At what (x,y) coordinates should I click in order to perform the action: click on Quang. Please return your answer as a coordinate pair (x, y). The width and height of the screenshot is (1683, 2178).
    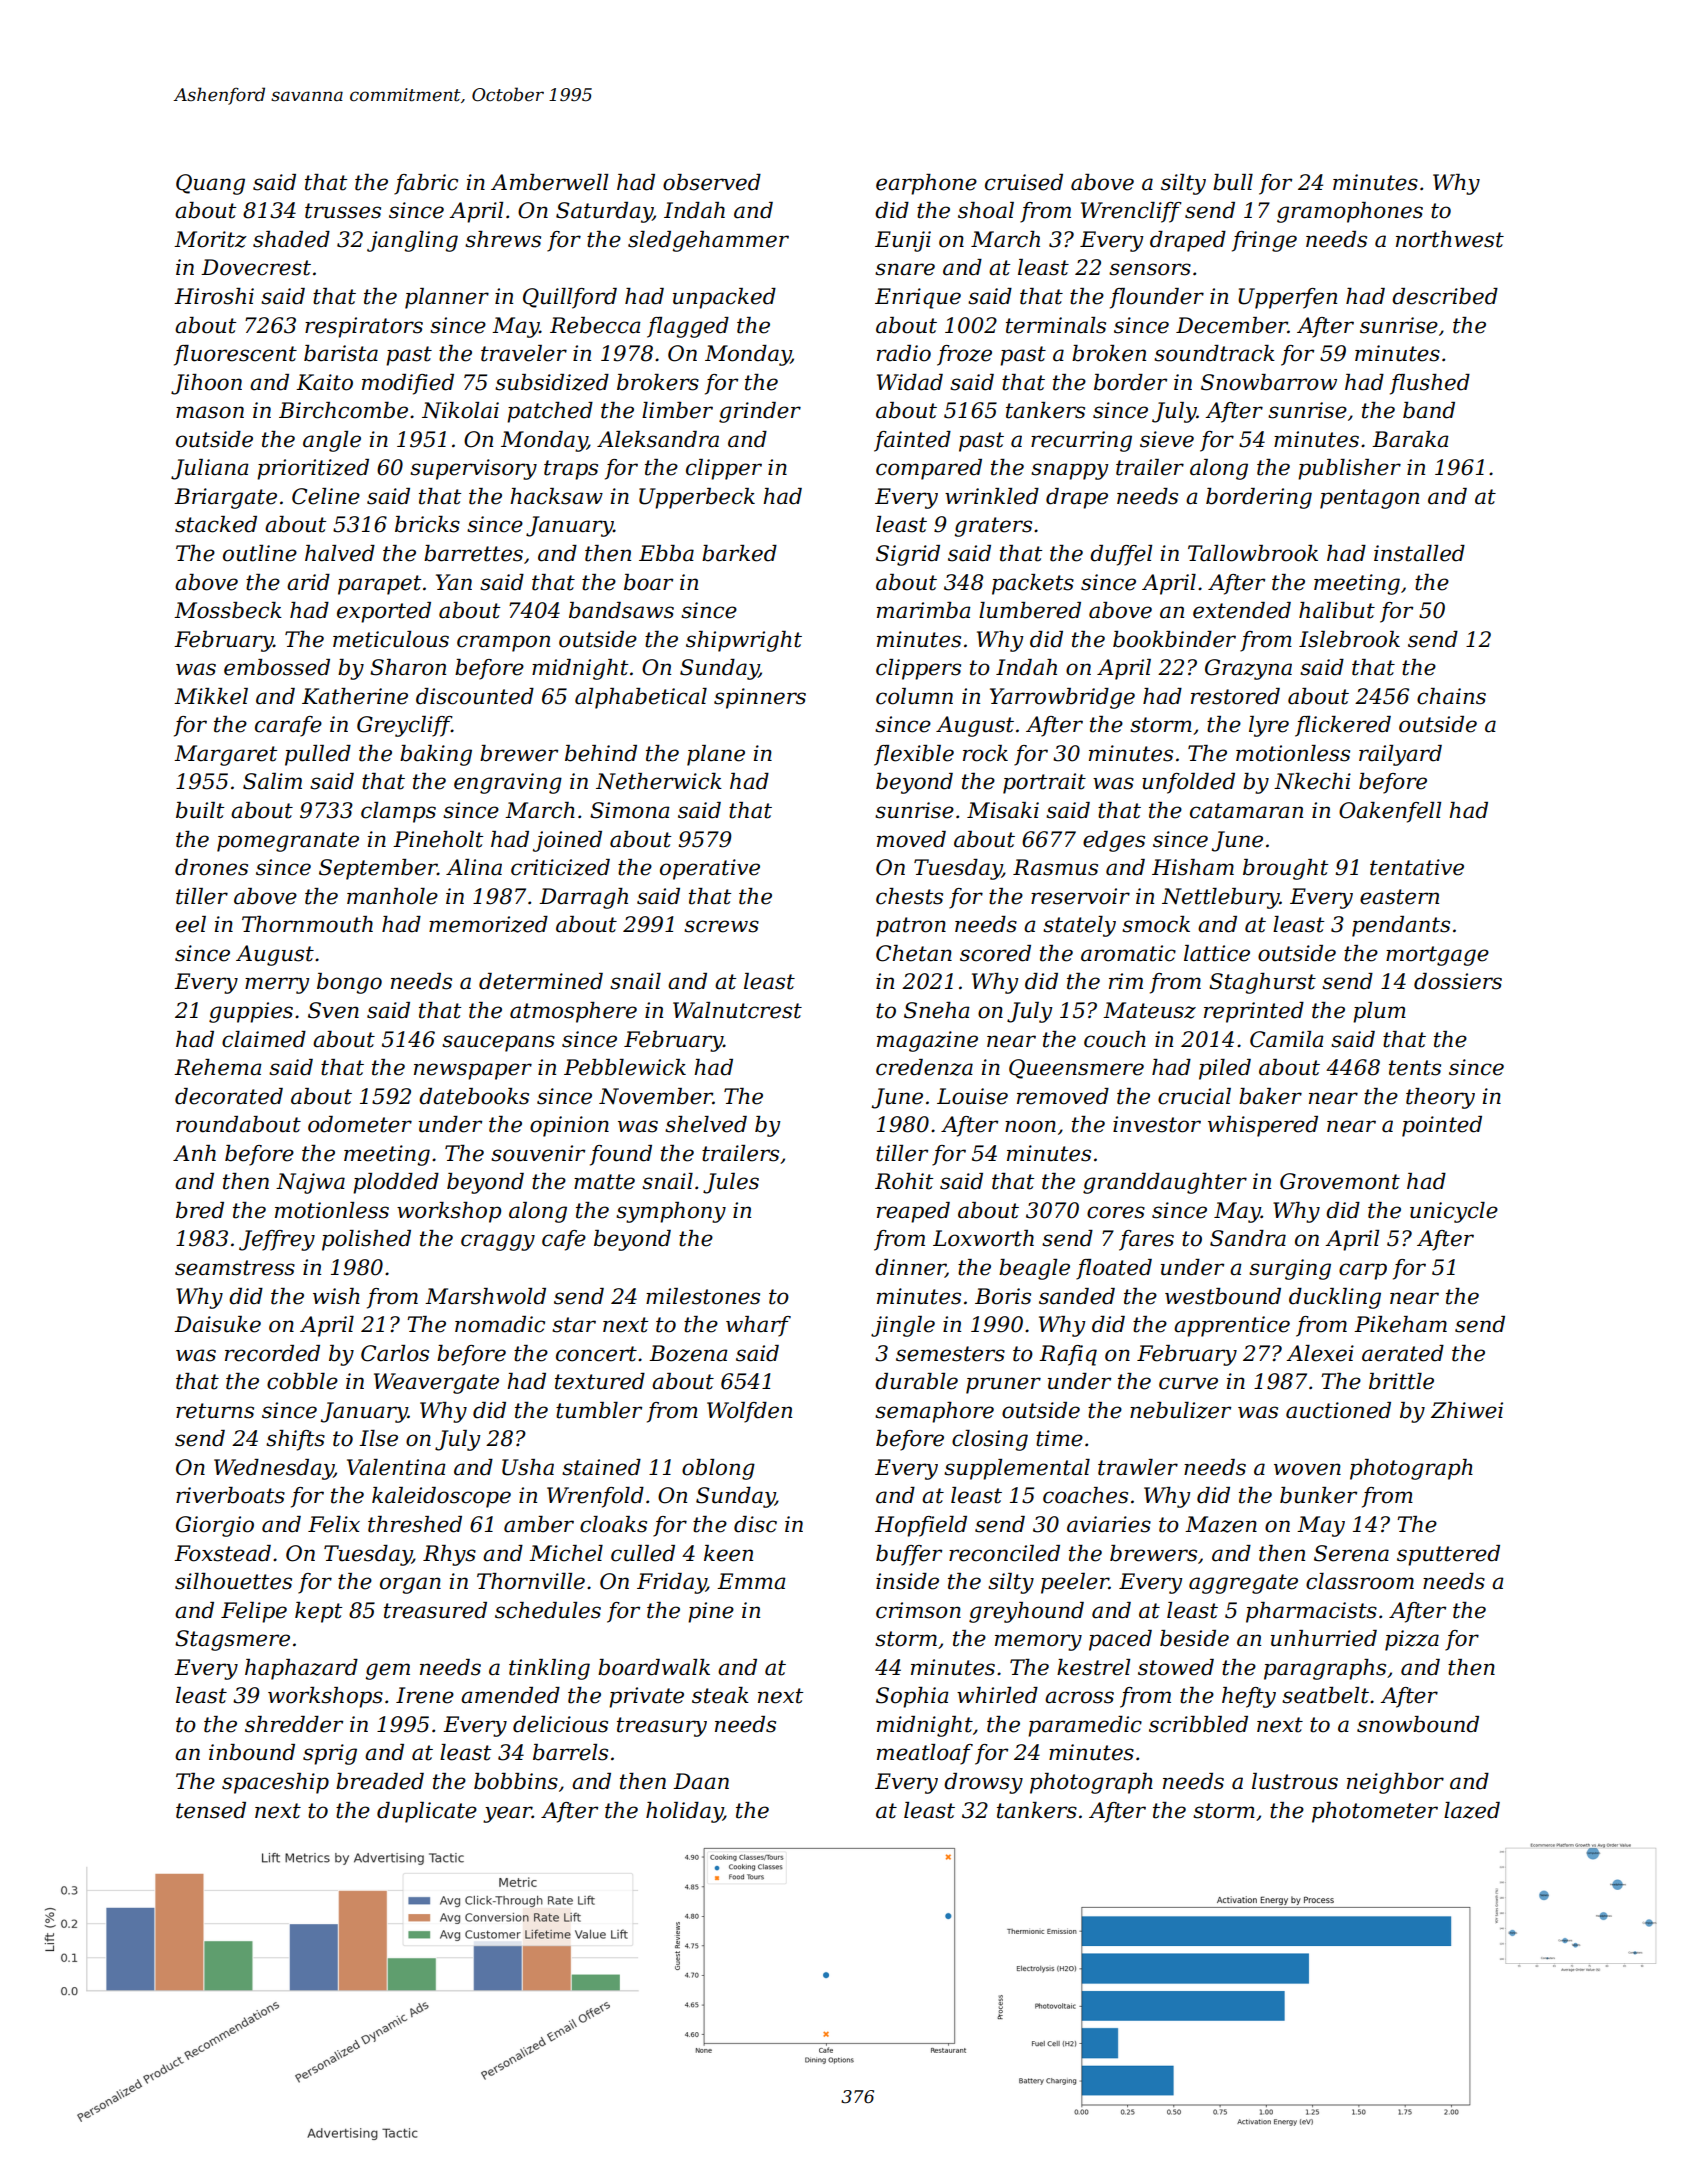
    Looking at the image, I should click on (210, 184).
